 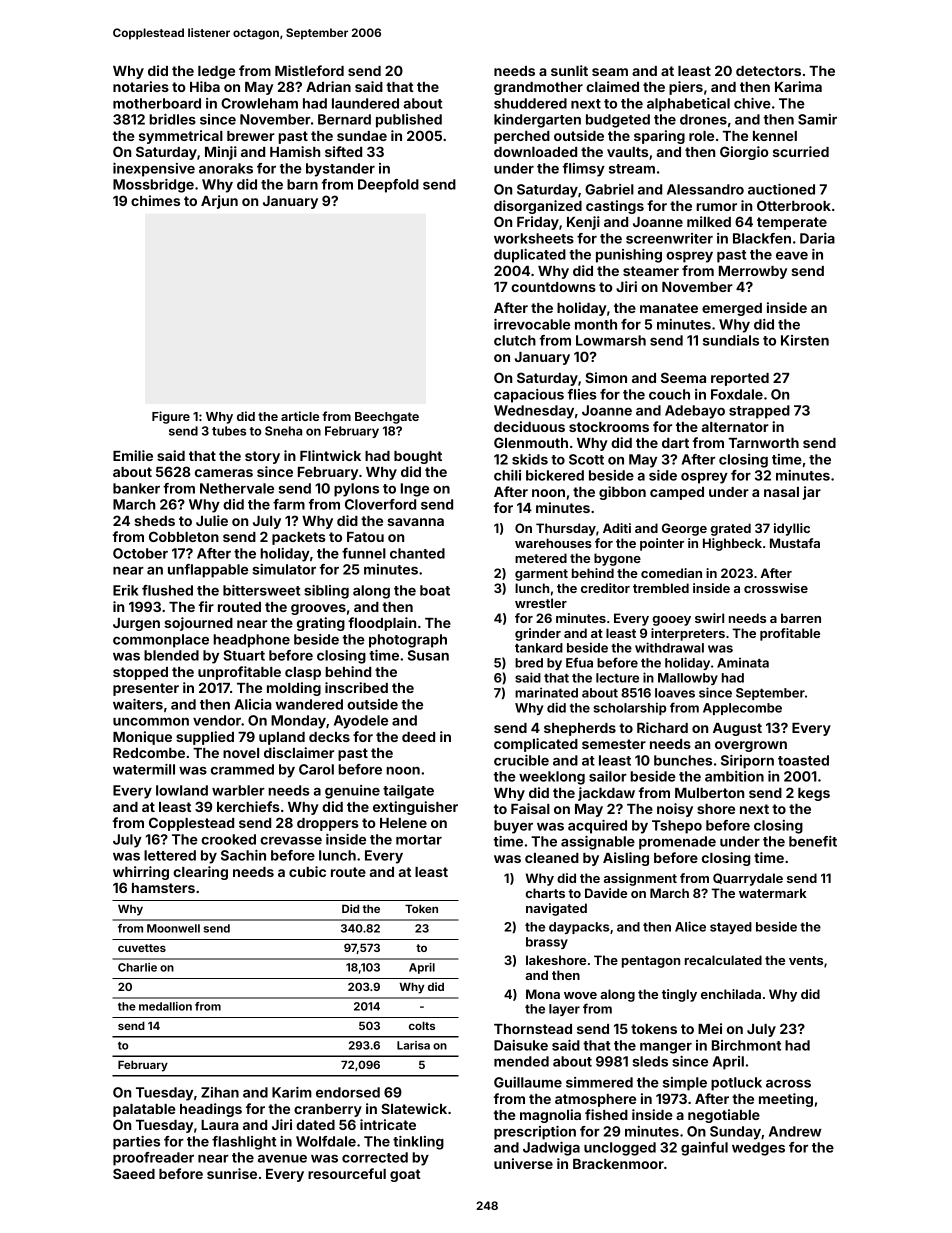 I want to click on camped, so click(x=677, y=493).
